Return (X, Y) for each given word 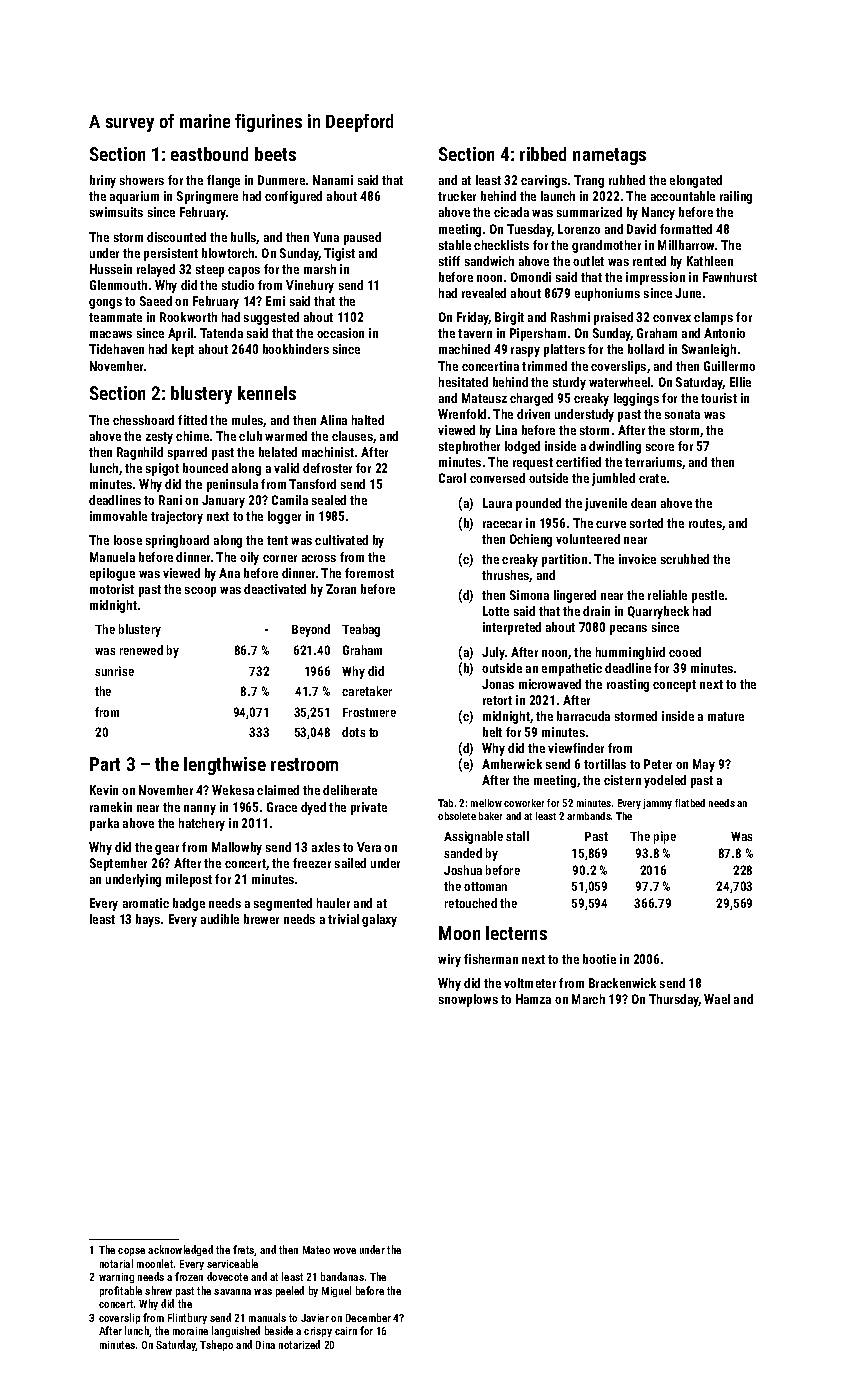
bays (148, 920)
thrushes (506, 576)
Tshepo (216, 1345)
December (368, 1317)
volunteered (588, 539)
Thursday (674, 1000)
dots (353, 732)
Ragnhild (140, 453)
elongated (696, 181)
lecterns (516, 933)
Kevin (104, 790)
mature (726, 716)
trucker (457, 196)
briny (103, 181)
